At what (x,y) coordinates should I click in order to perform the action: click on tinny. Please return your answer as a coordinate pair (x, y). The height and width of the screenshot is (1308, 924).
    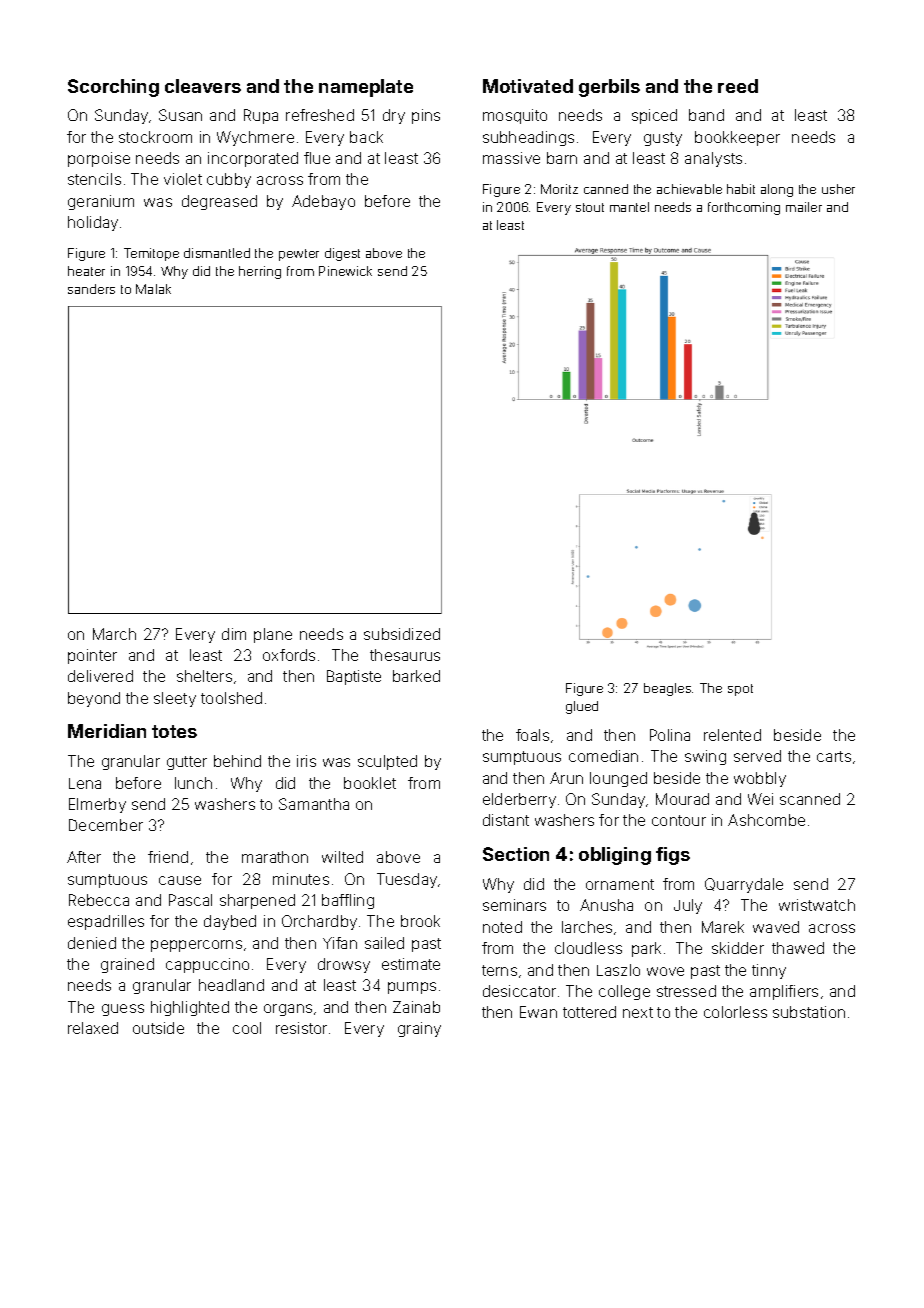
    Looking at the image, I should click on (769, 971).
